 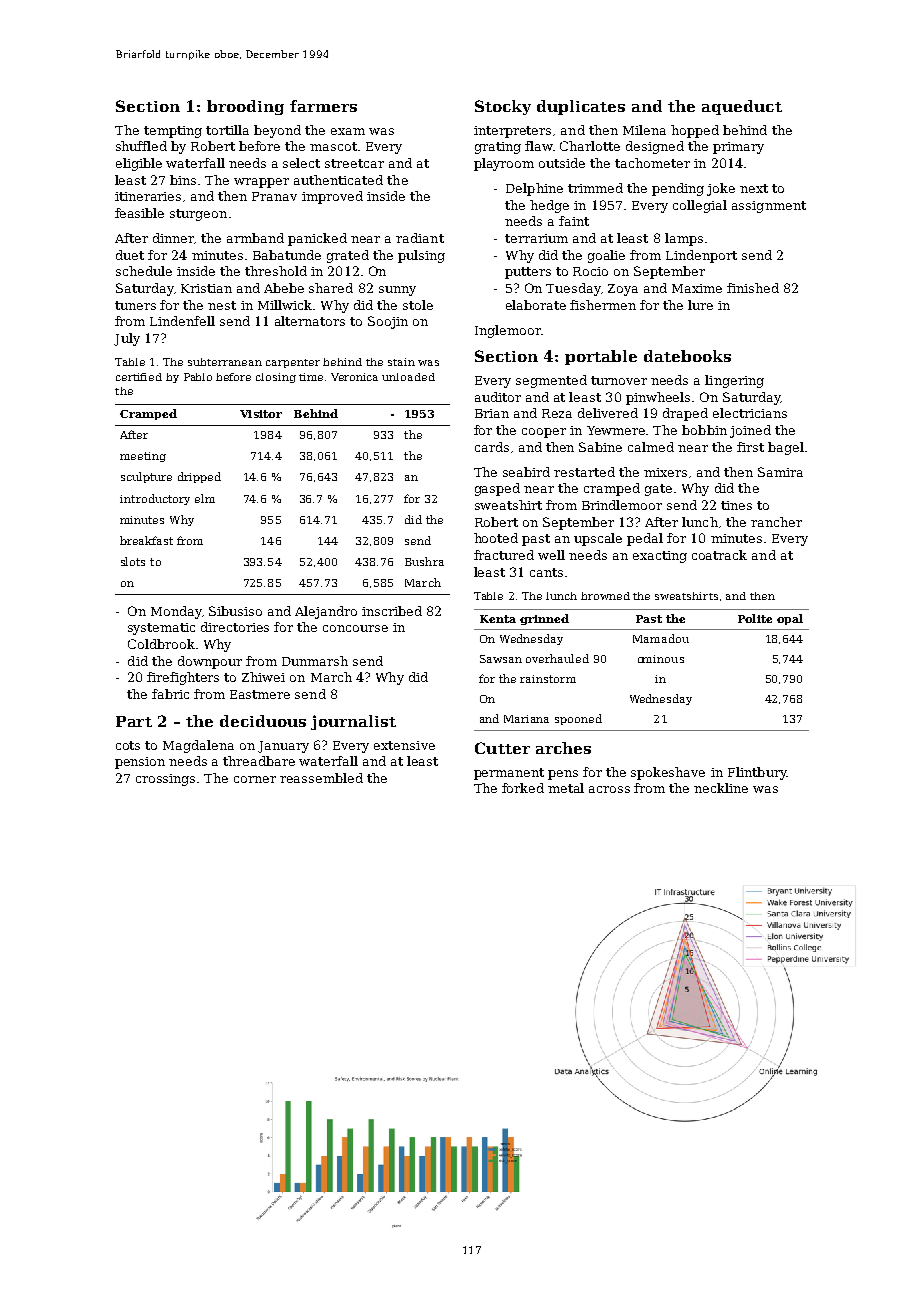 What do you see at coordinates (721, 788) in the document?
I see `neckline` at bounding box center [721, 788].
